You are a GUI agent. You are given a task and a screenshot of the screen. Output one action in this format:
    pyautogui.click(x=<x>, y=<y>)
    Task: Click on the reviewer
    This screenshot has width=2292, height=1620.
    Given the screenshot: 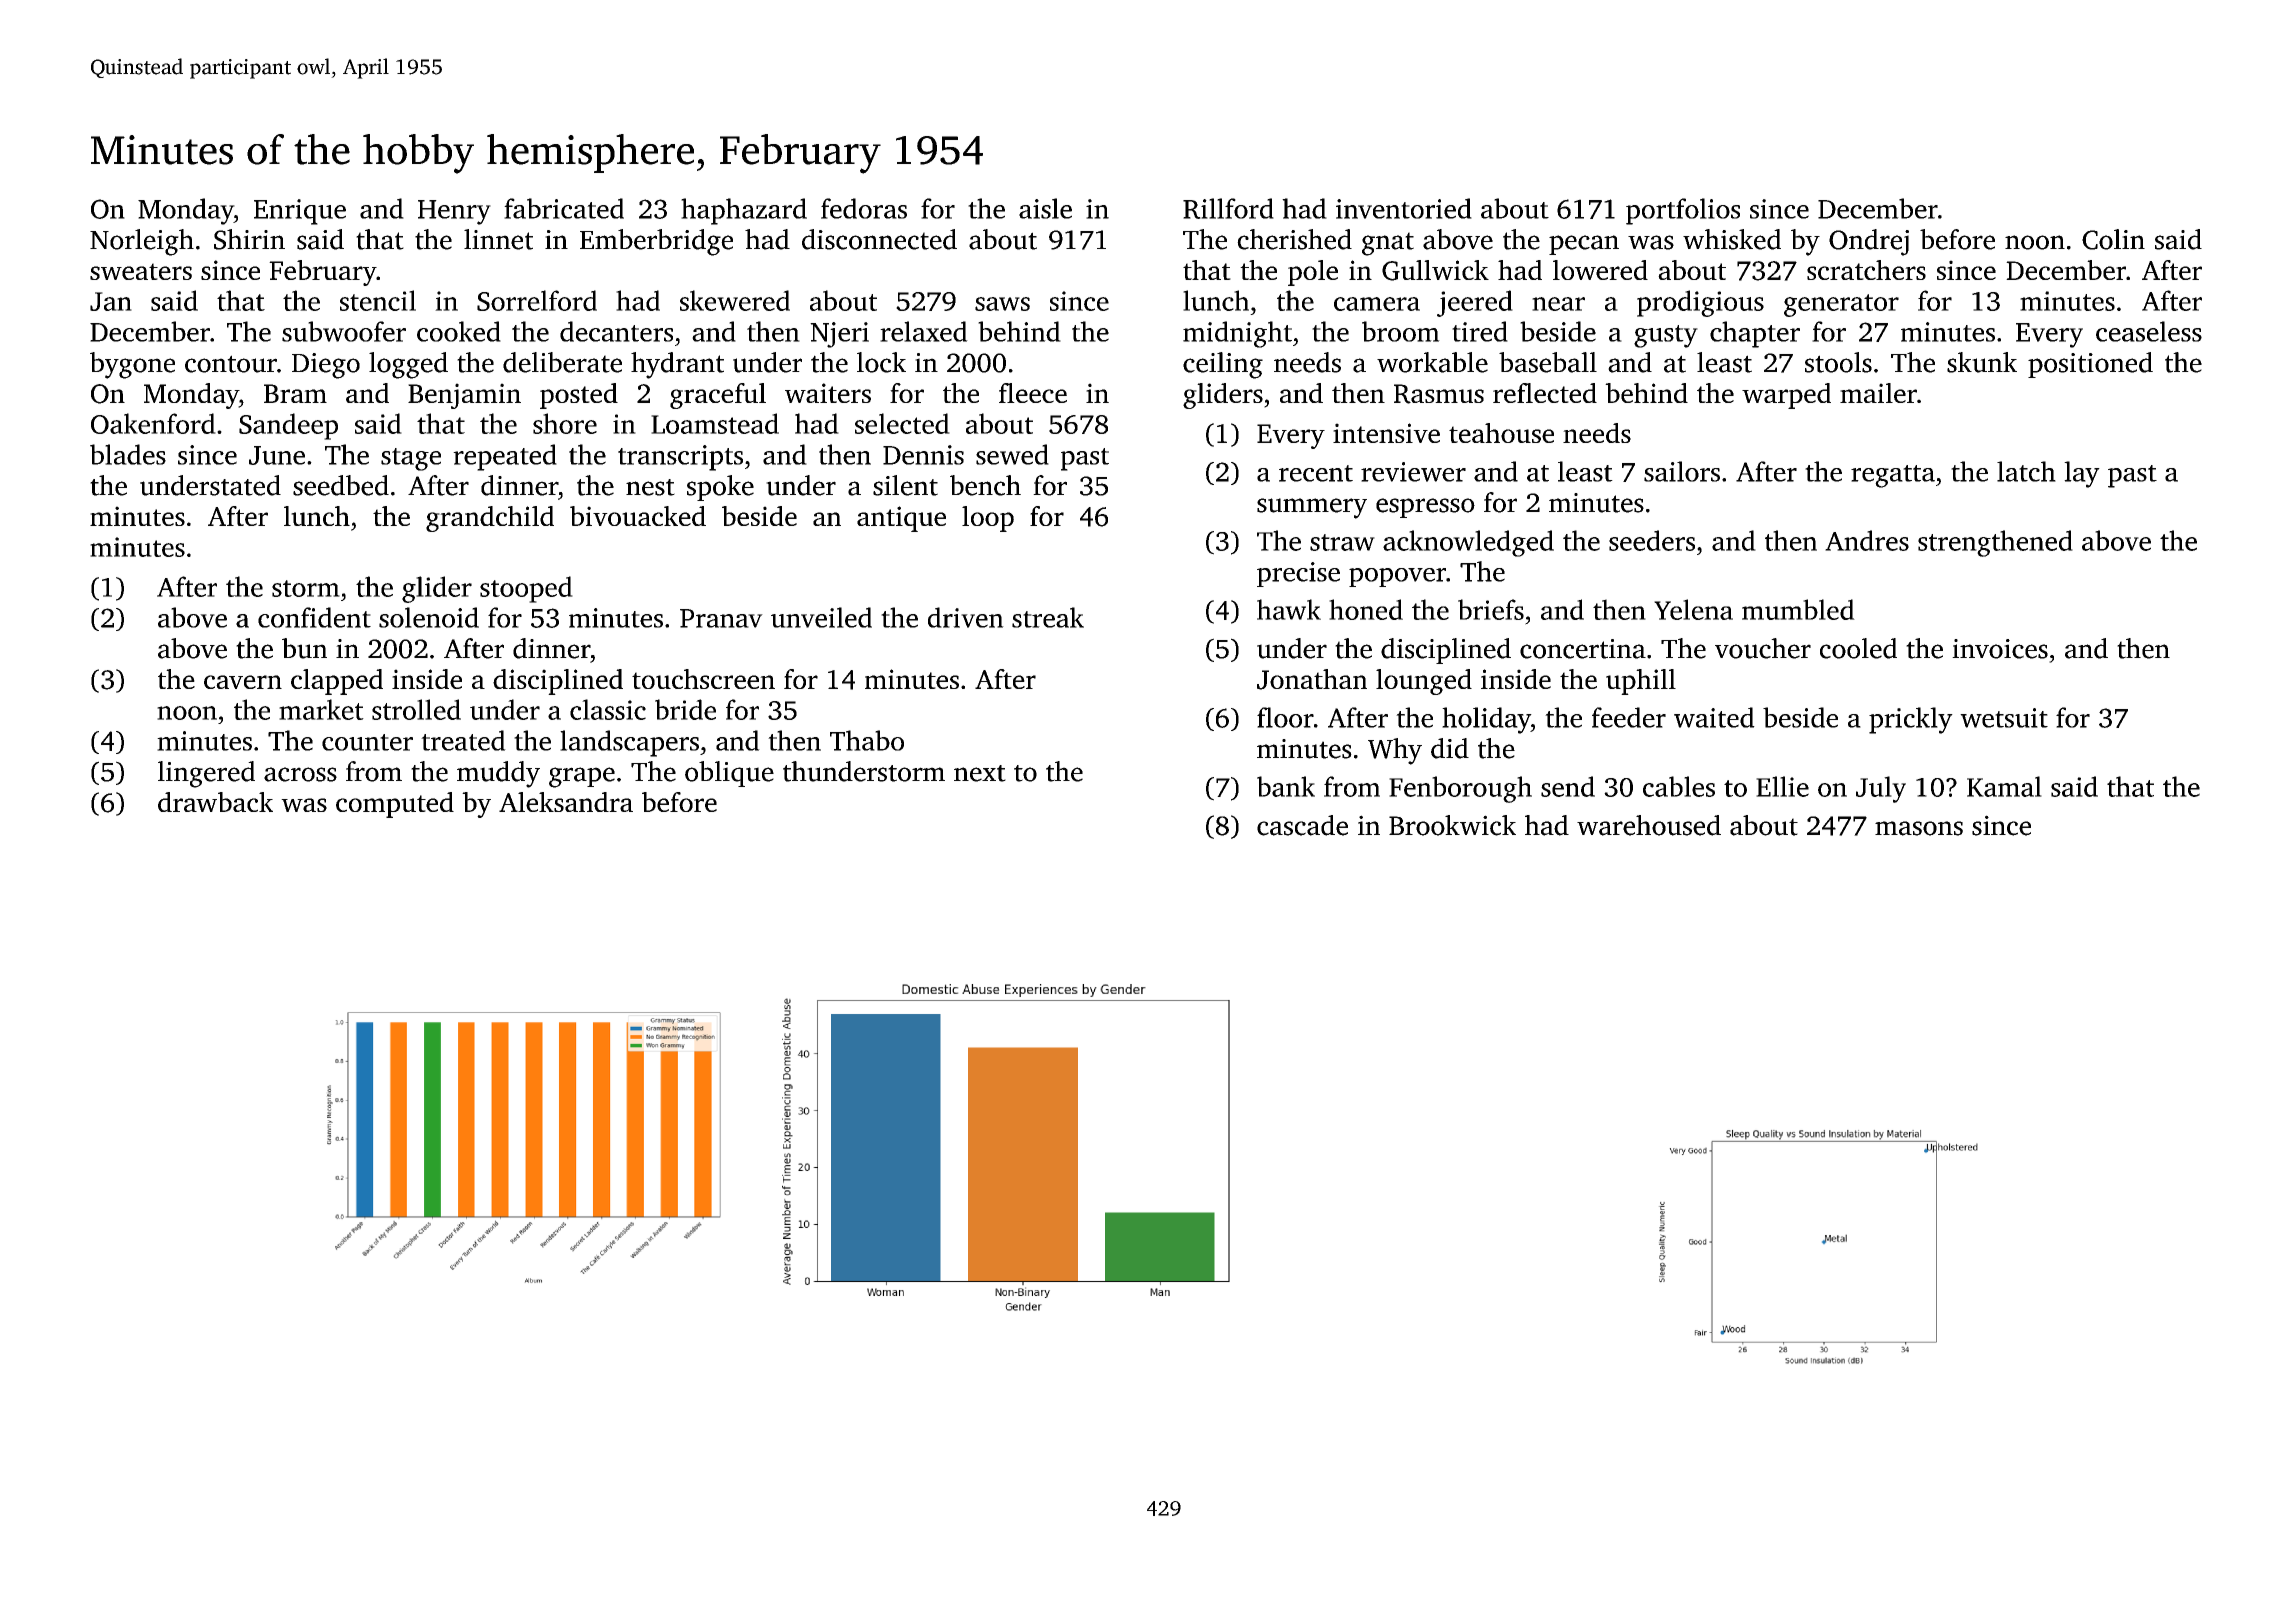 What is the action you would take?
    pyautogui.click(x=1413, y=472)
